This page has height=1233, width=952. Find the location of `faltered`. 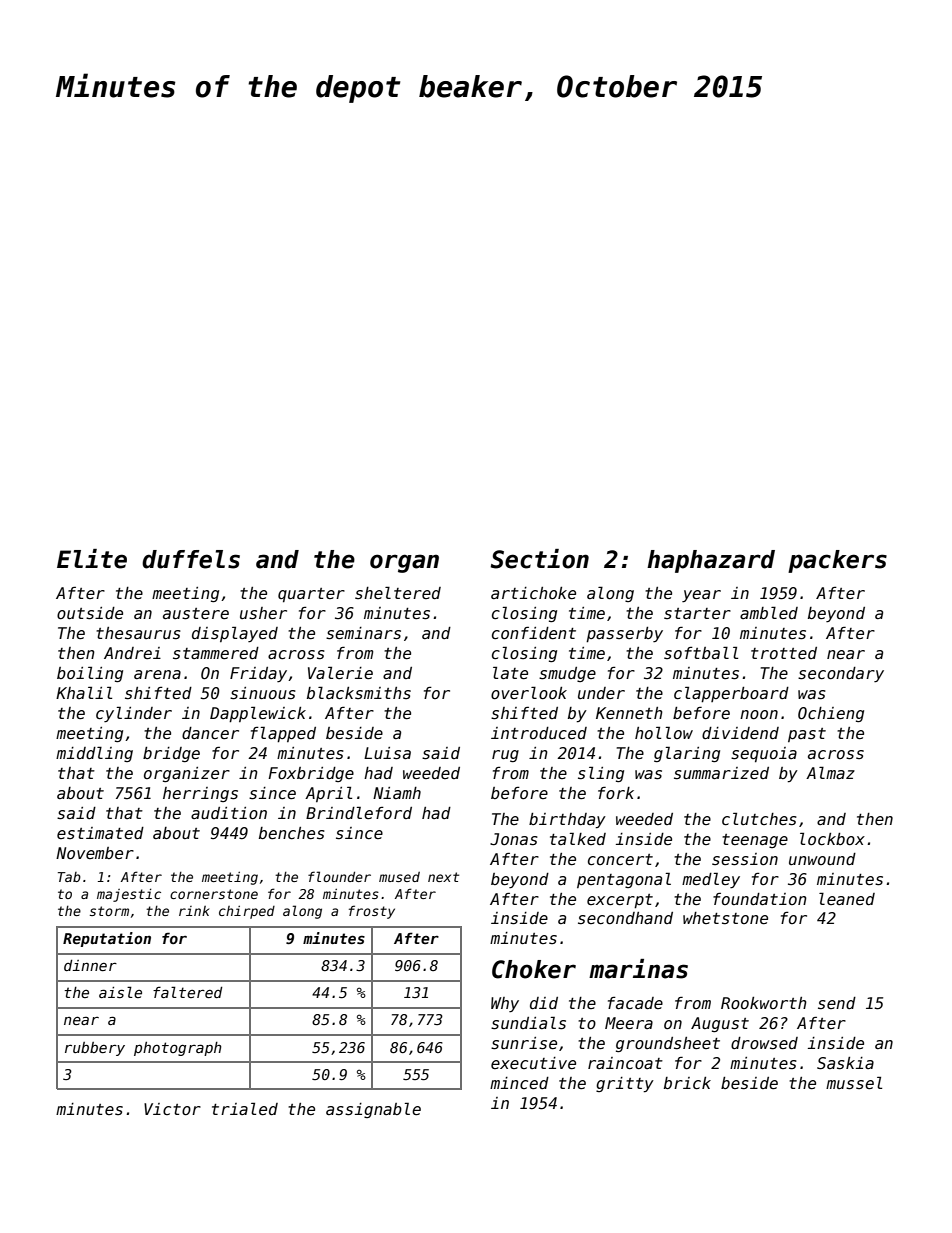

faltered is located at coordinates (188, 992).
